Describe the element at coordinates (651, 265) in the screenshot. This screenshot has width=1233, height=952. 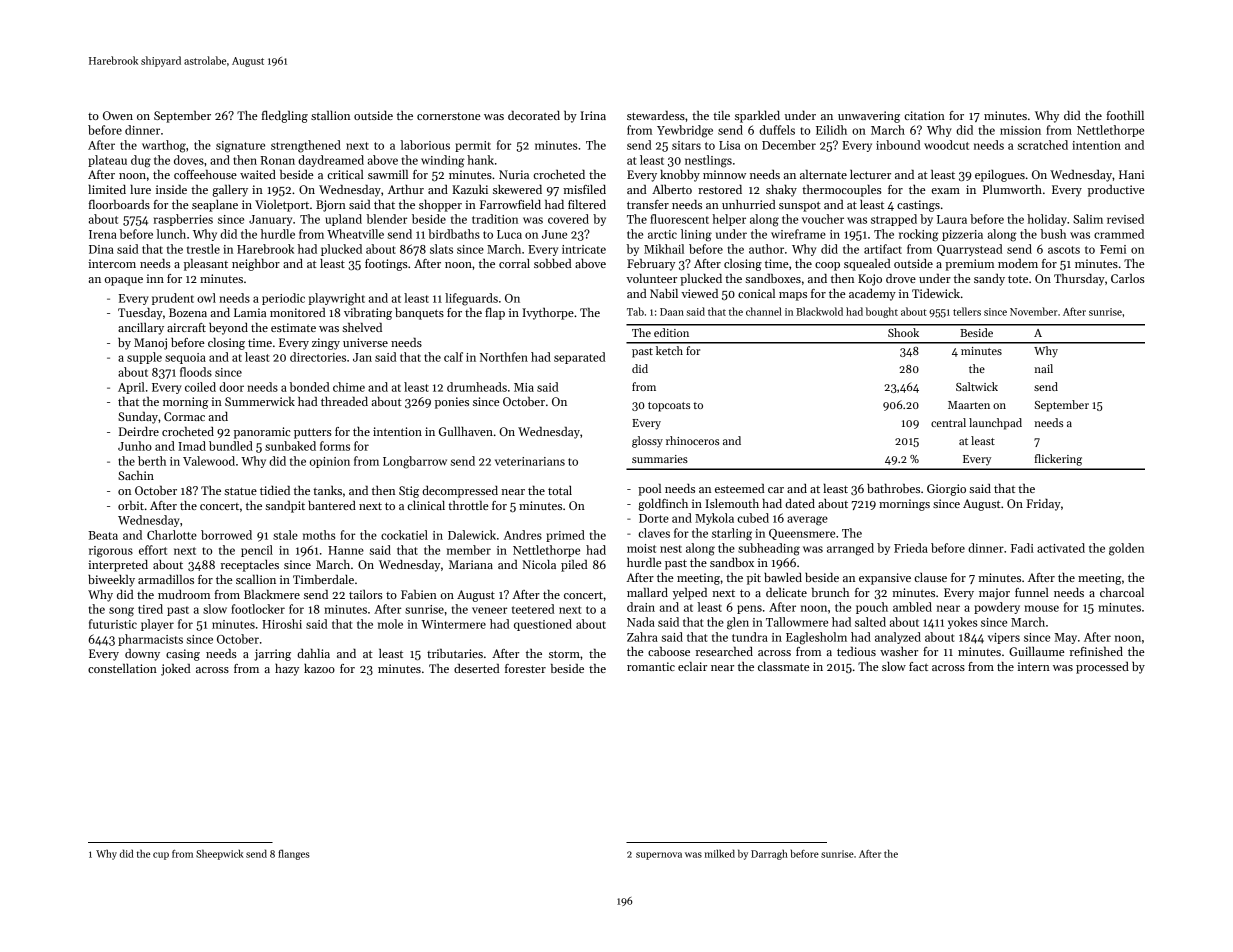
I see `February` at that location.
